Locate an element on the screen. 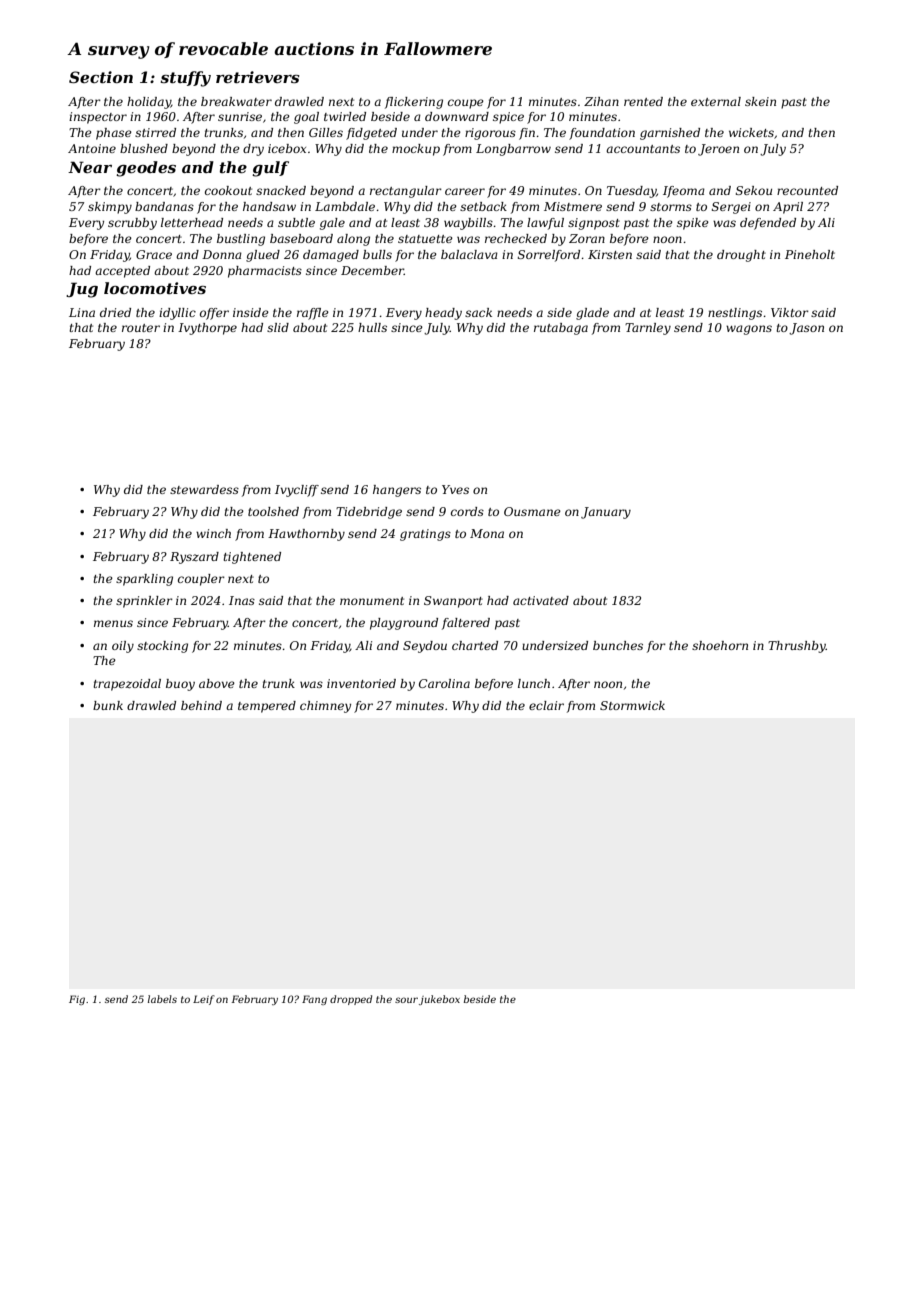  Seydou is located at coordinates (425, 647).
